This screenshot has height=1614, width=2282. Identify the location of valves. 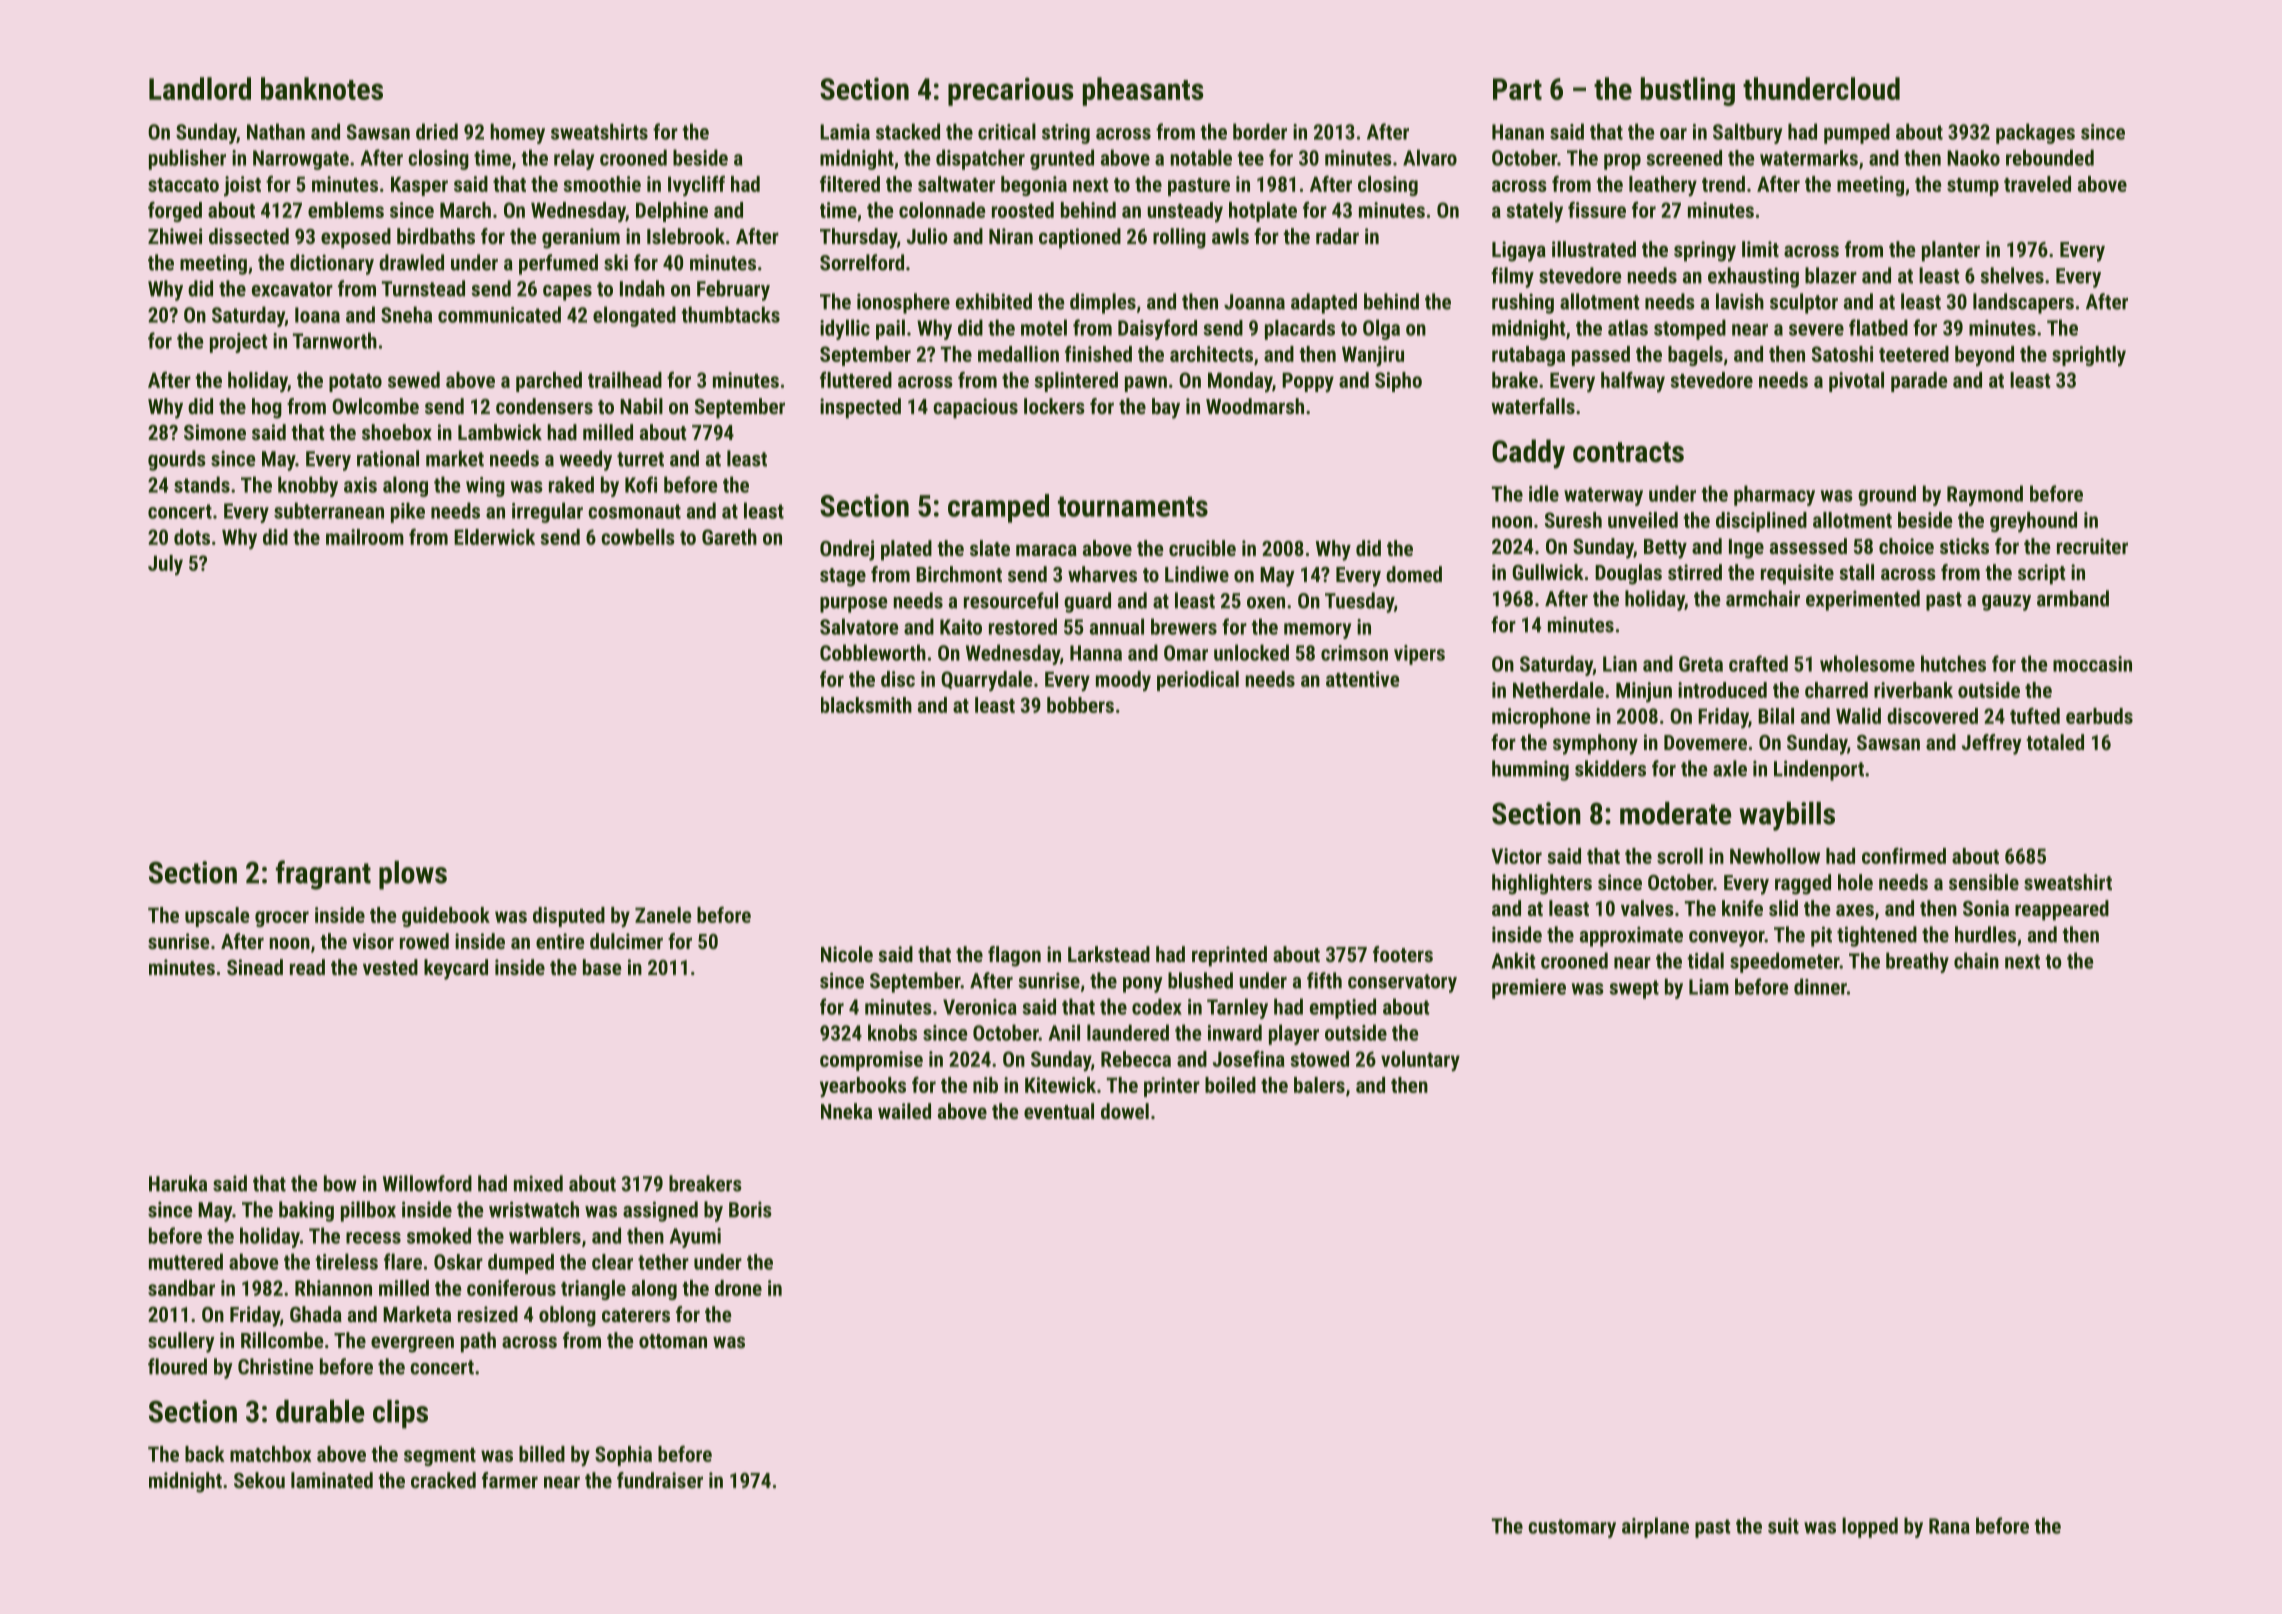
(1647, 908).
